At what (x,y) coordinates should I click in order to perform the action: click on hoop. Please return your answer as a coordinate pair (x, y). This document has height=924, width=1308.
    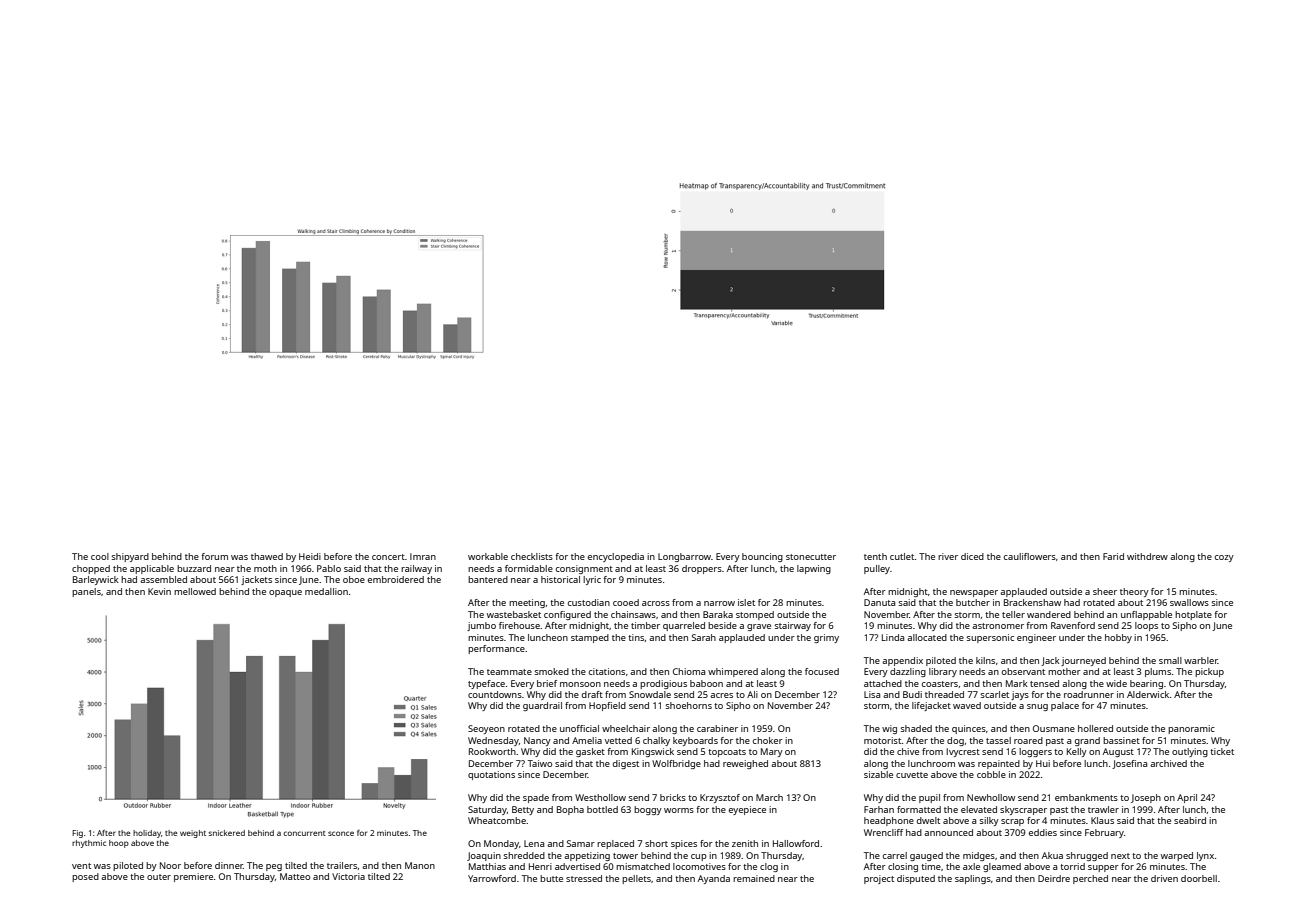
    Looking at the image, I should click on (119, 844).
